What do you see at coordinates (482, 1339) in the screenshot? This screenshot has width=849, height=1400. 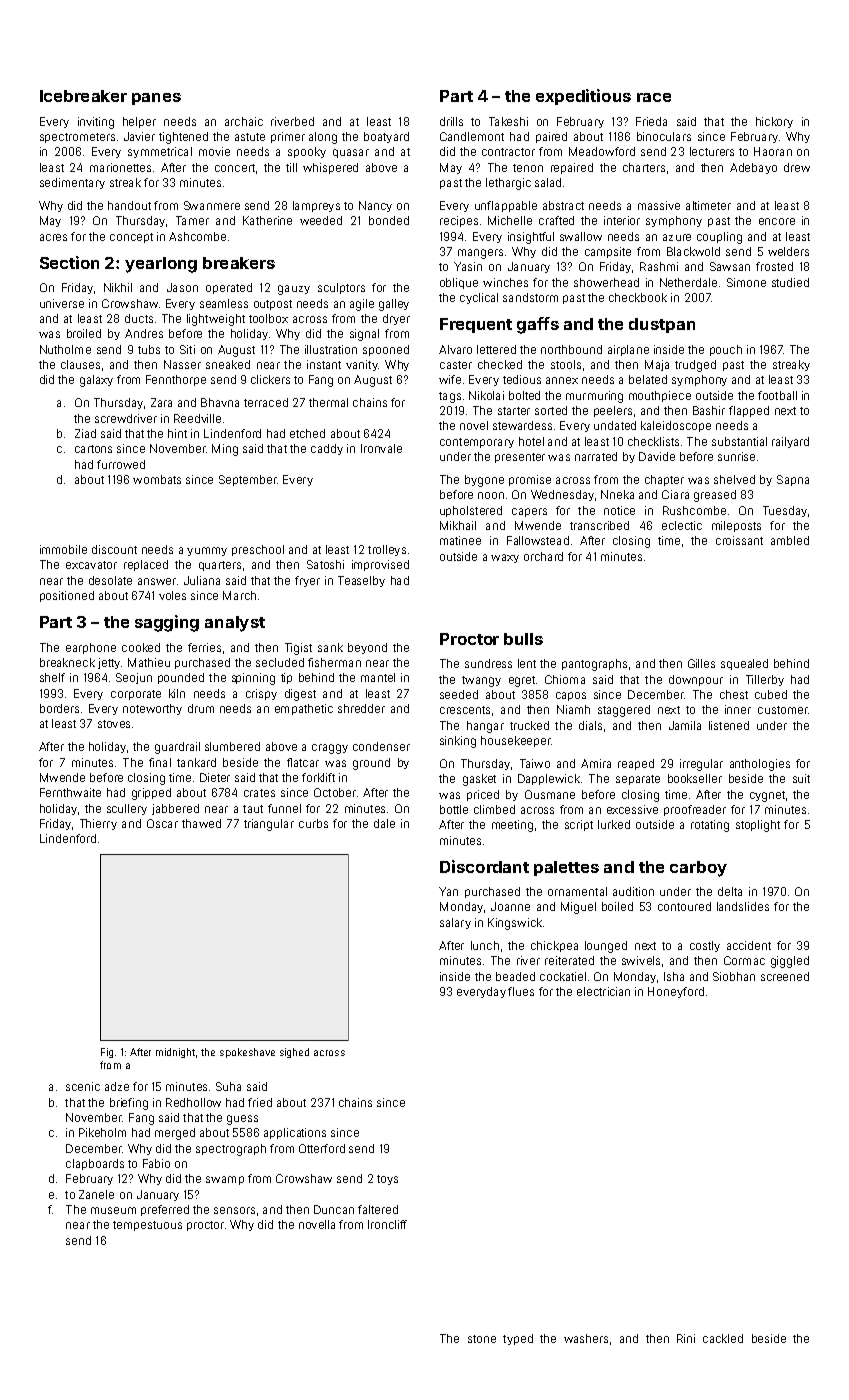 I see `stone` at bounding box center [482, 1339].
